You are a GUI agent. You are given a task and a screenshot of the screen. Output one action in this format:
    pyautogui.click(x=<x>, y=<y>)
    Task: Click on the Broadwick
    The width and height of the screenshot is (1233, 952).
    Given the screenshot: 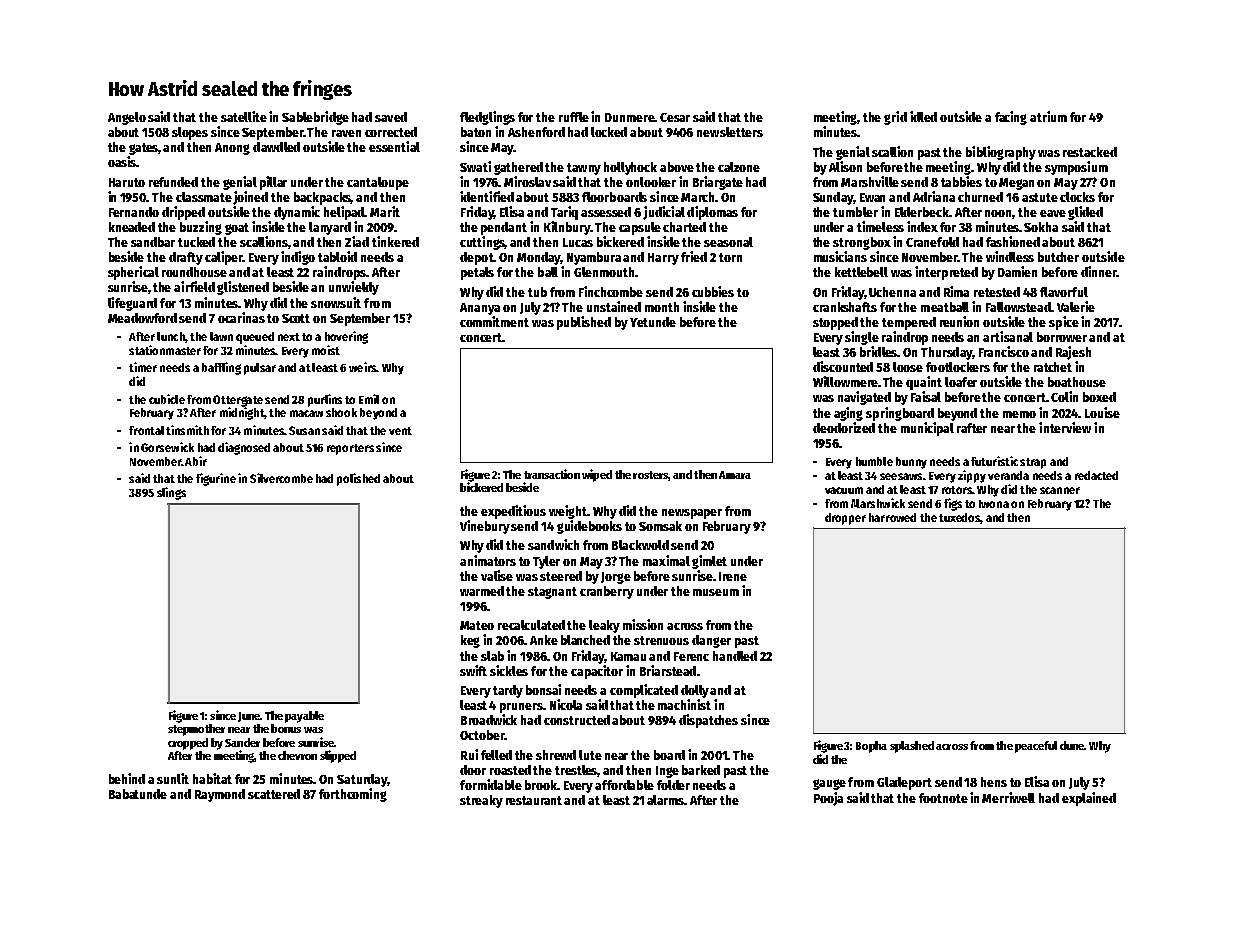 What is the action you would take?
    pyautogui.click(x=489, y=719)
